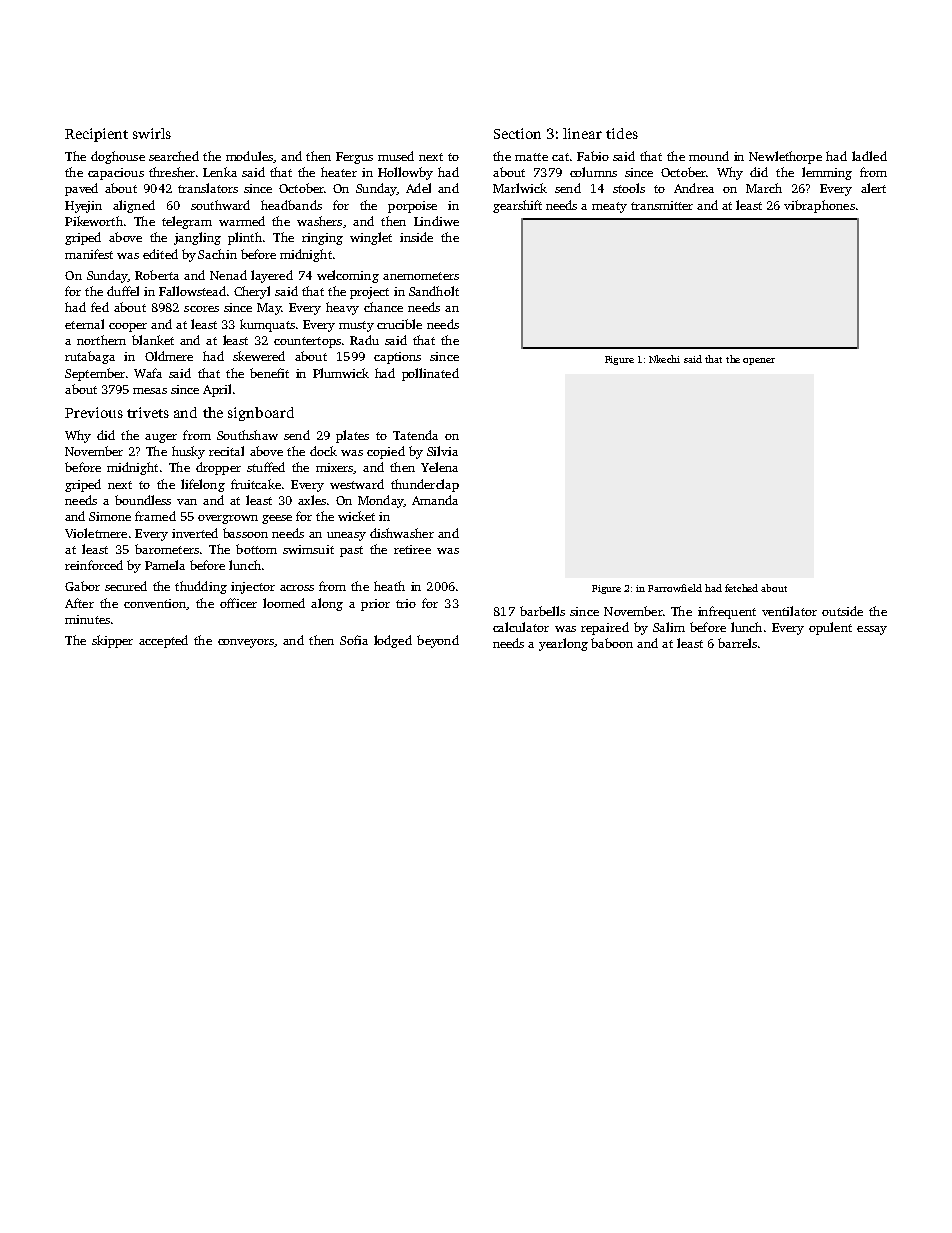 This screenshot has height=1233, width=952. Describe the element at coordinates (399, 324) in the screenshot. I see `crucible` at that location.
